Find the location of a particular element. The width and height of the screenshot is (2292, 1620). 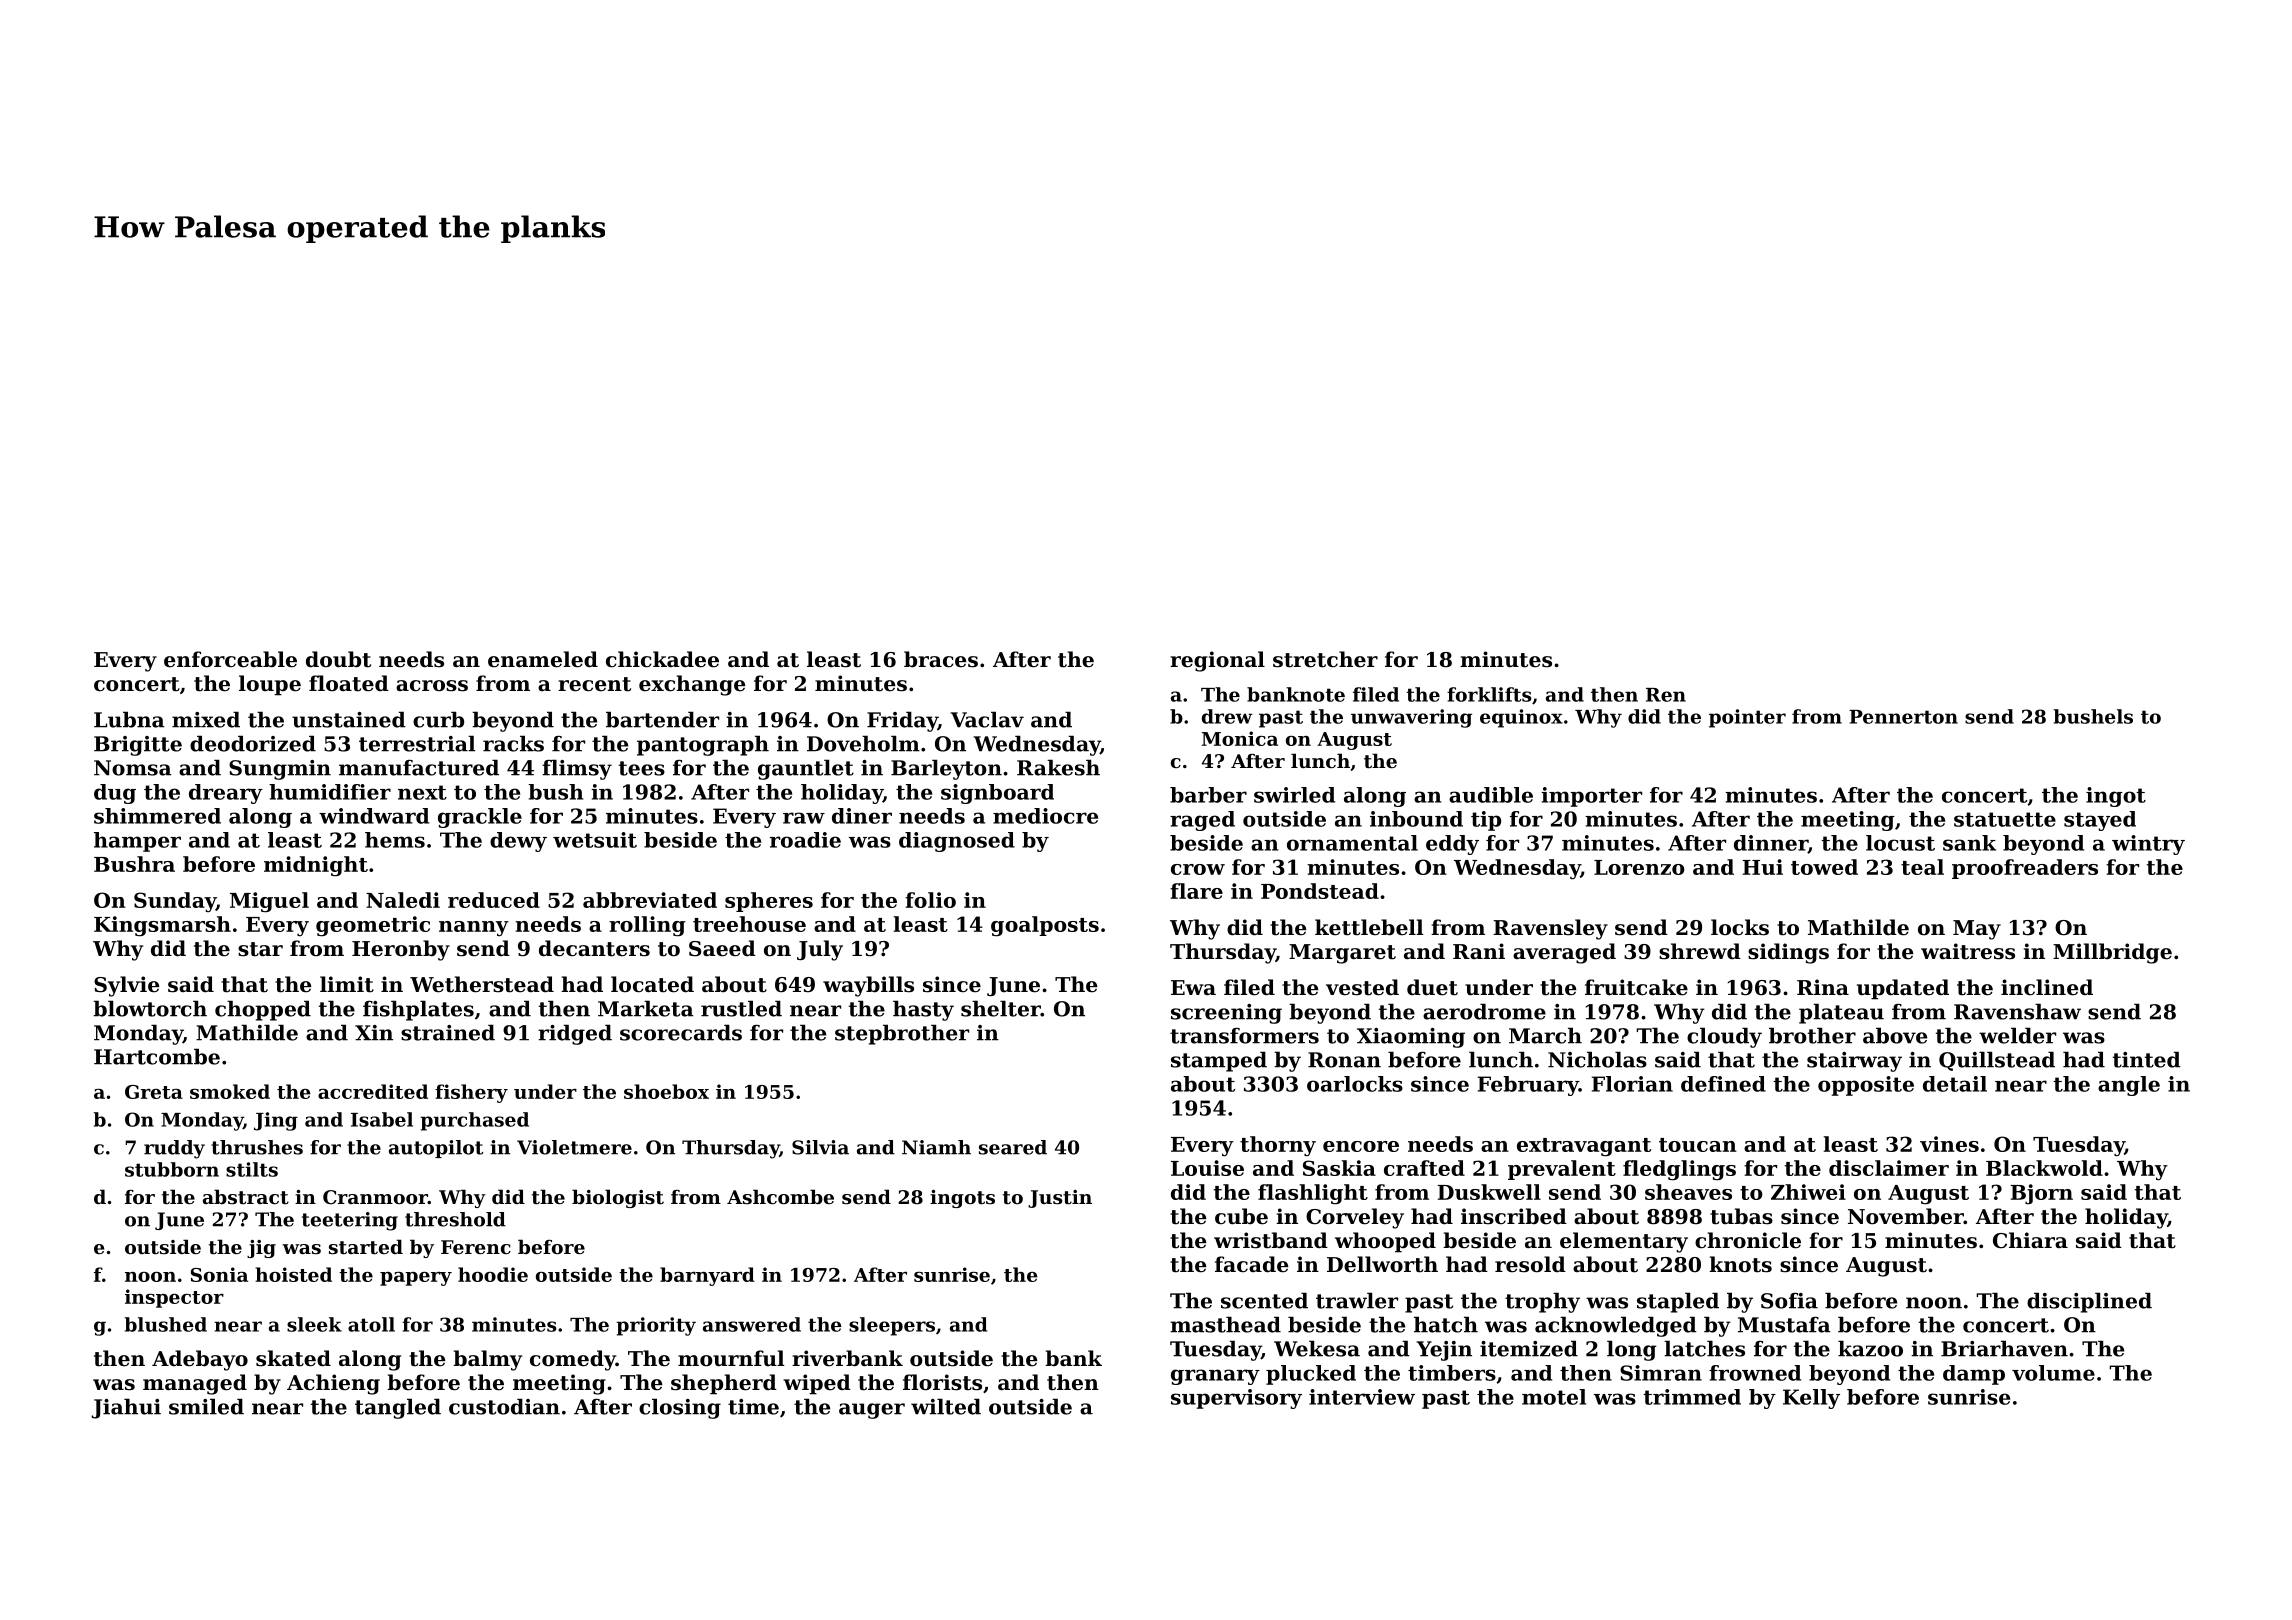

ornamental is located at coordinates (1352, 843).
